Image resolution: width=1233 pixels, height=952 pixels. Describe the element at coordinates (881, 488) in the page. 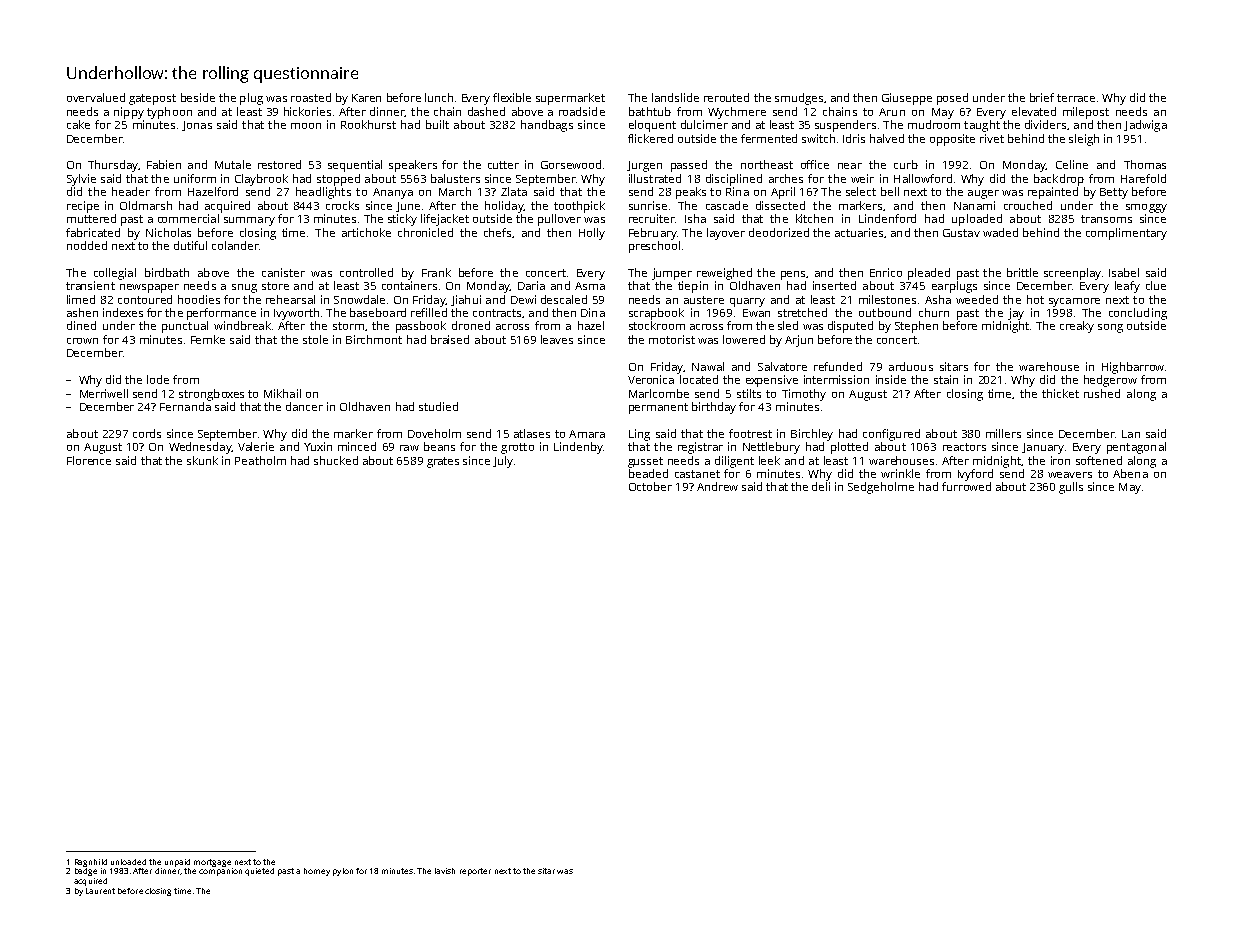

I see `Sedgeholme` at that location.
